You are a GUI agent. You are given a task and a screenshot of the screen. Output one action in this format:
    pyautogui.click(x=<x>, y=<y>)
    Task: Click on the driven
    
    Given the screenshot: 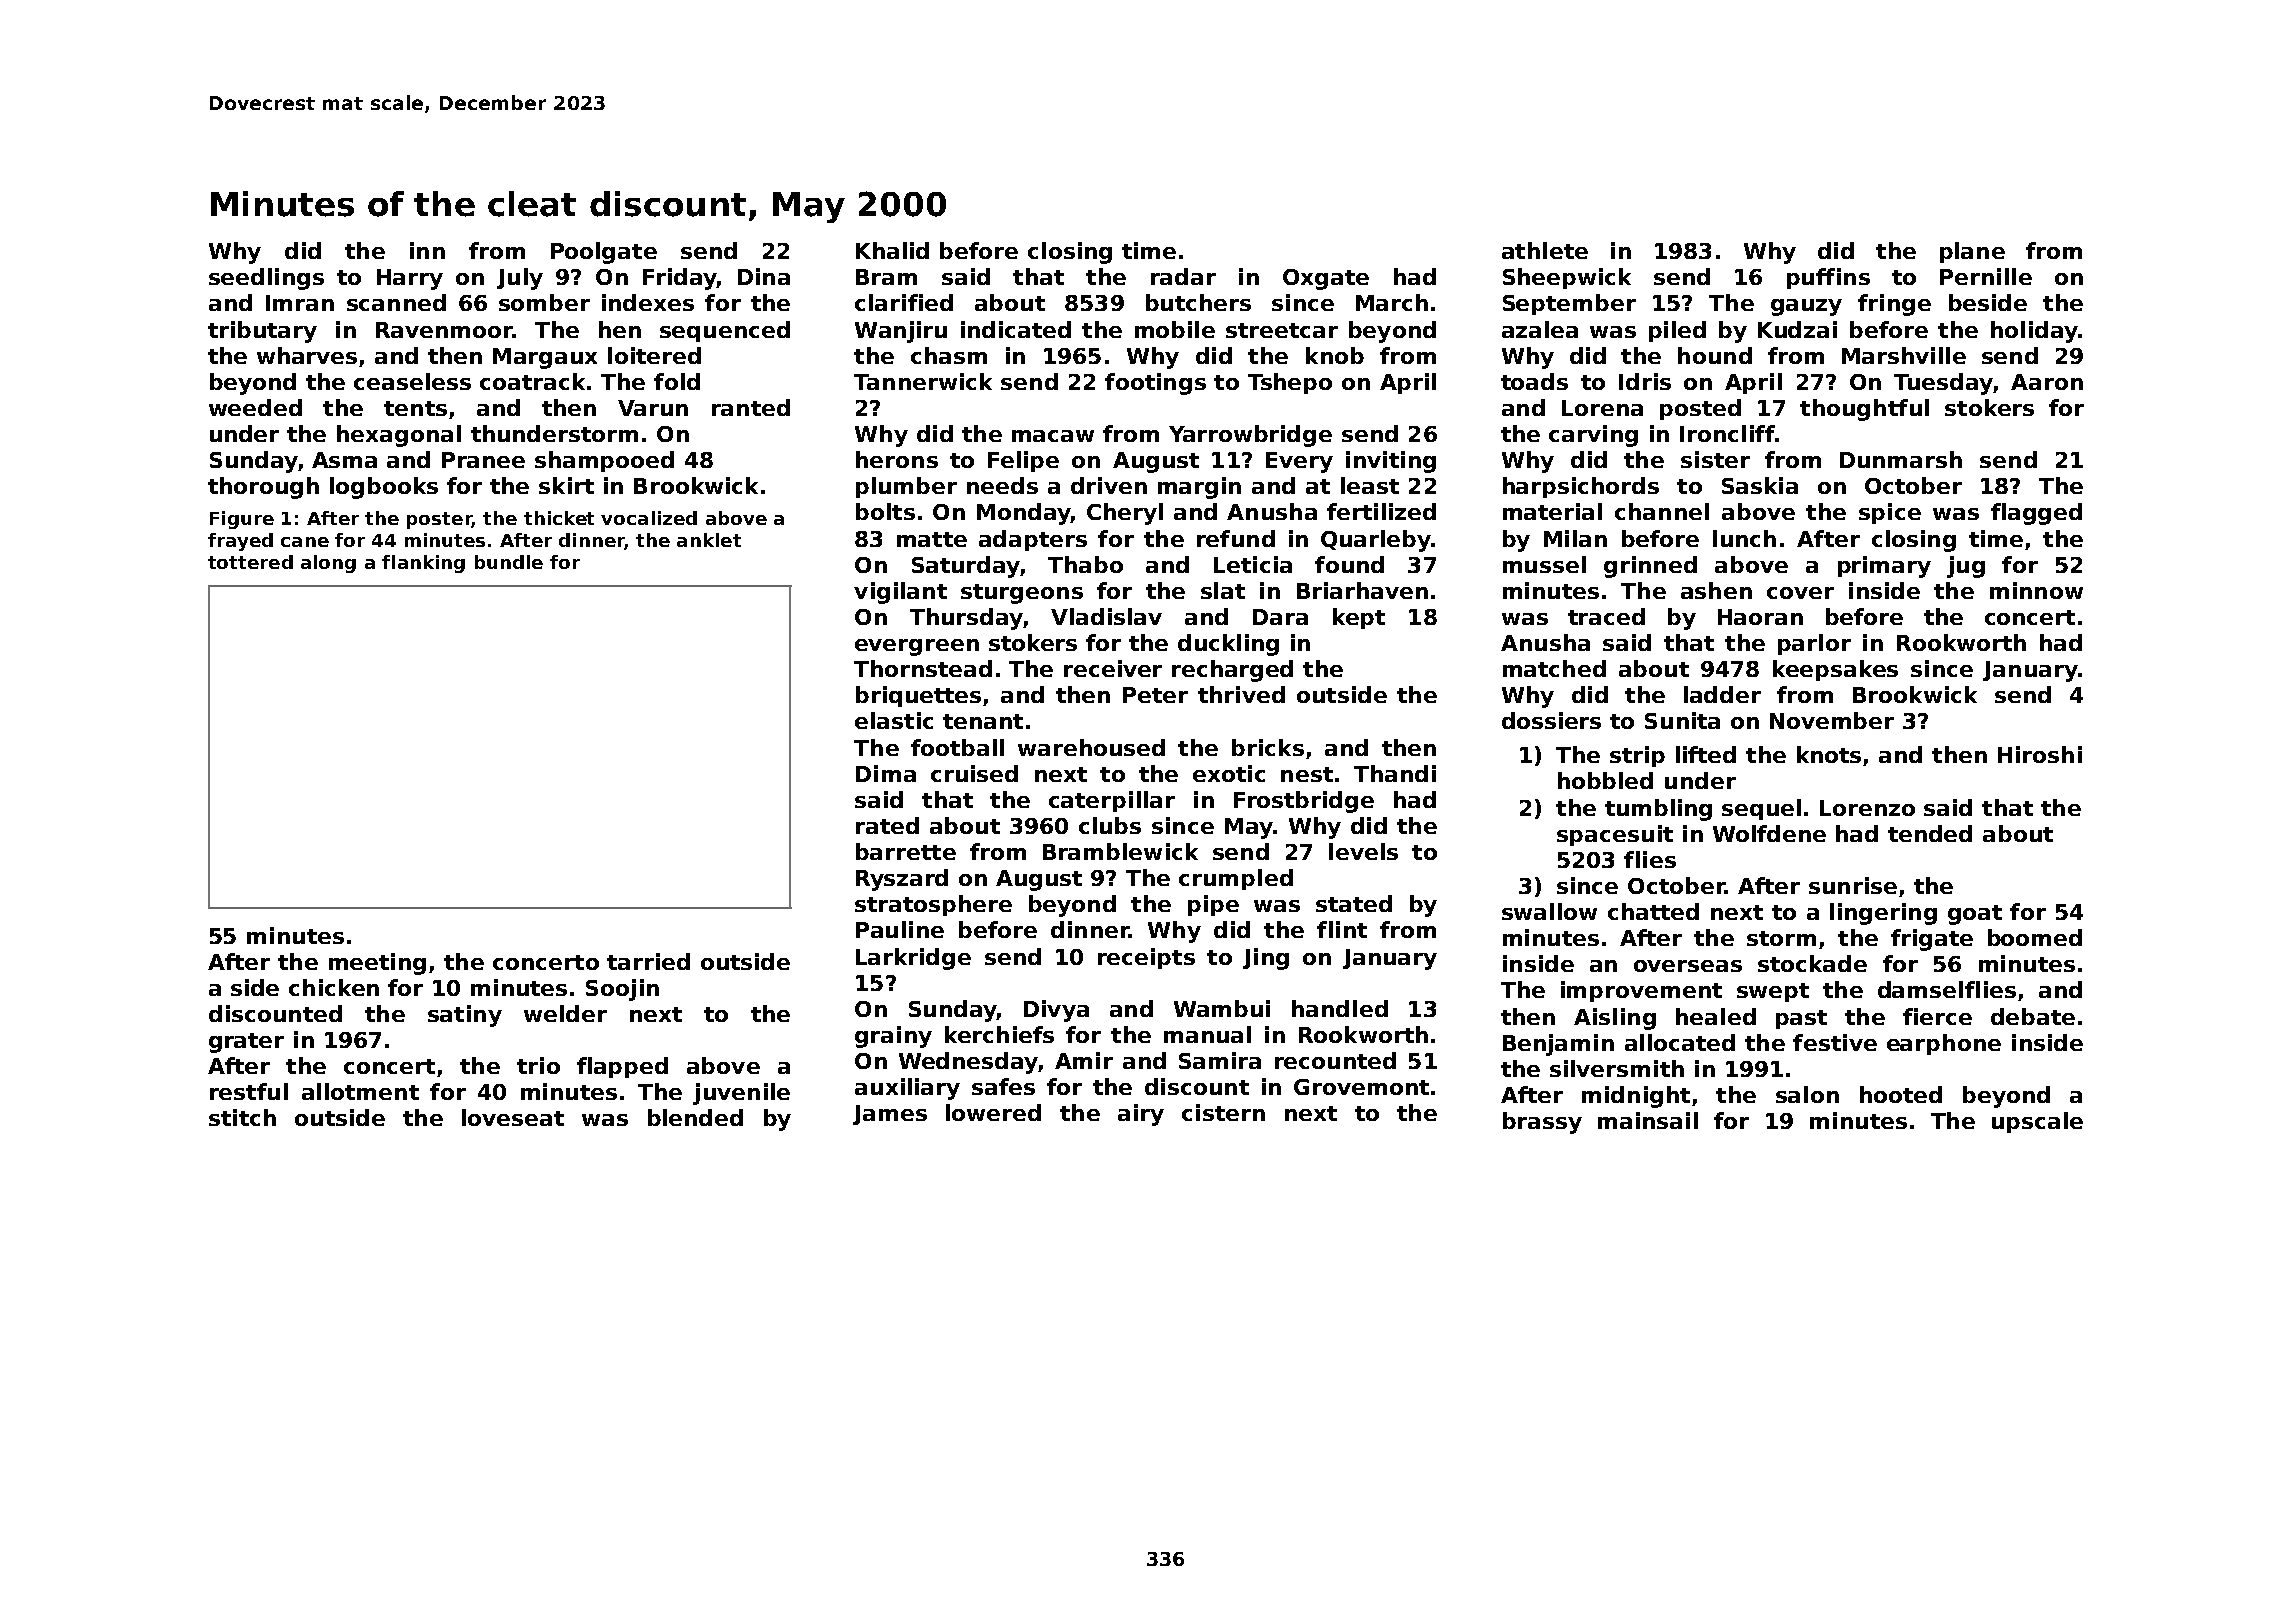 What is the action you would take?
    pyautogui.click(x=1109, y=485)
